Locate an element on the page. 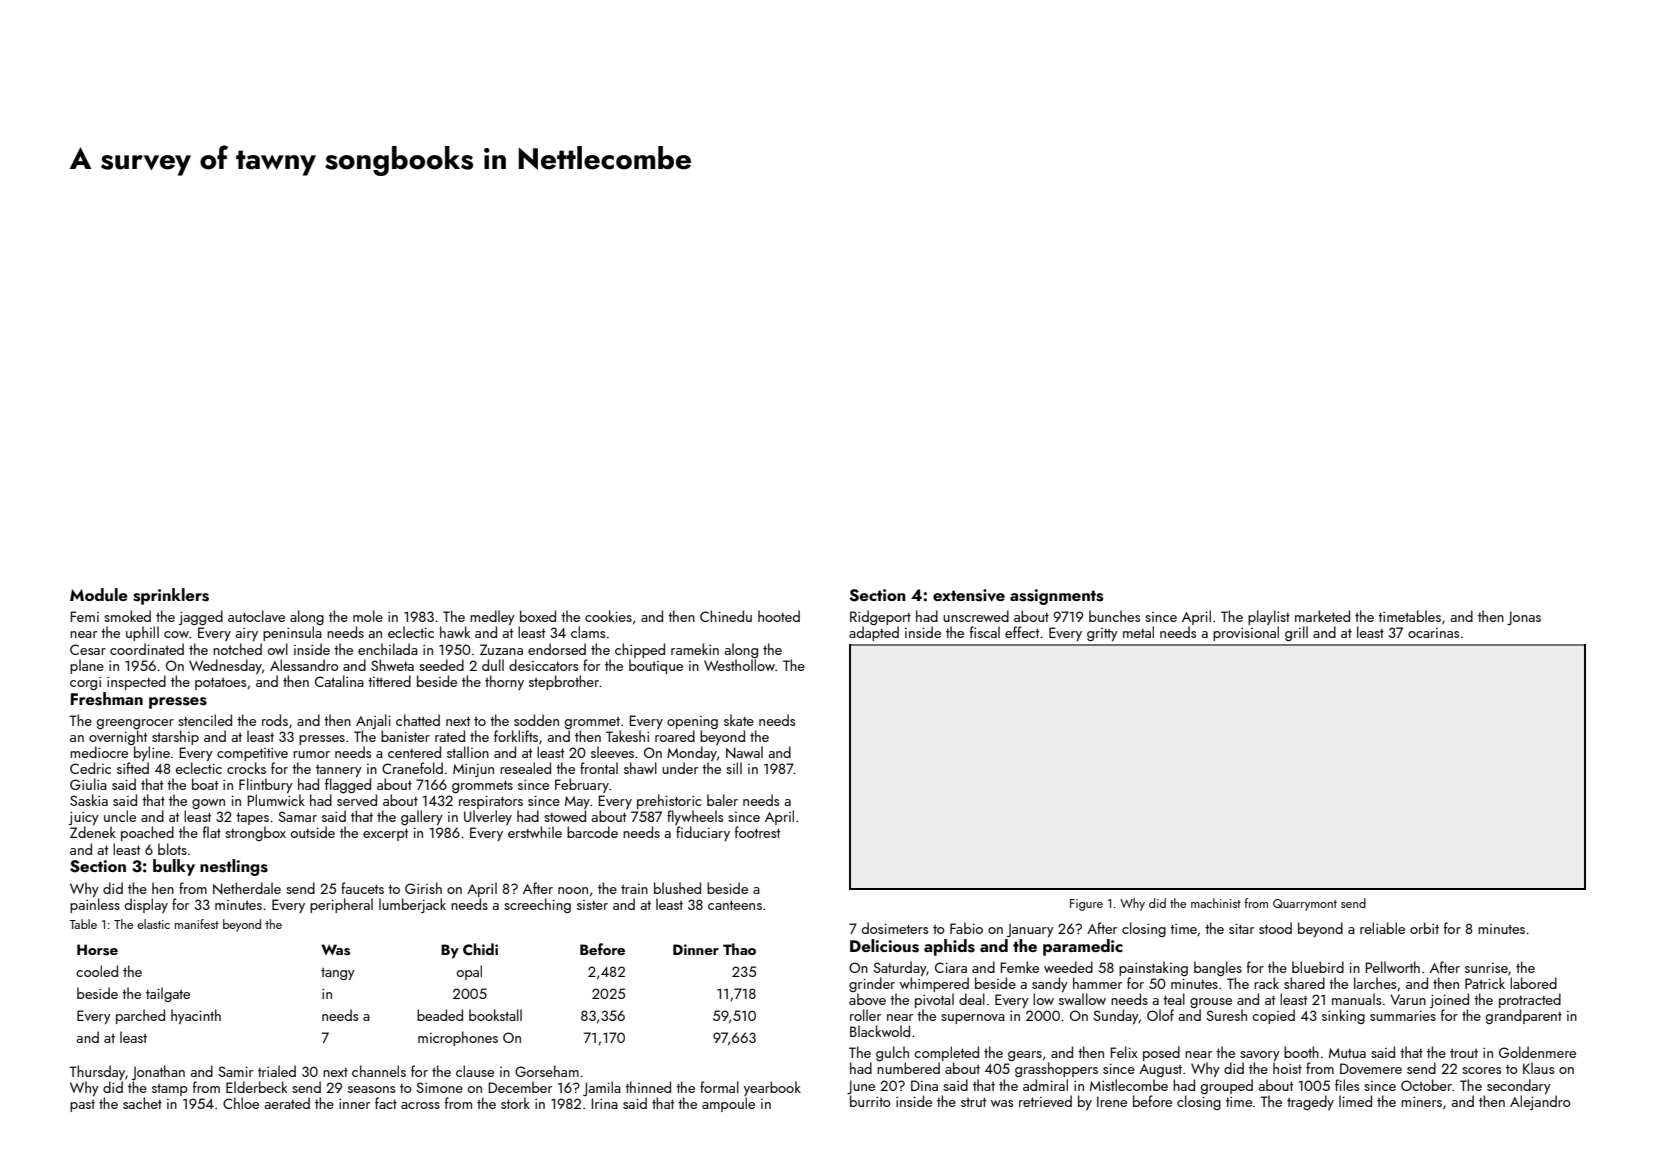  Minjun is located at coordinates (473, 770).
